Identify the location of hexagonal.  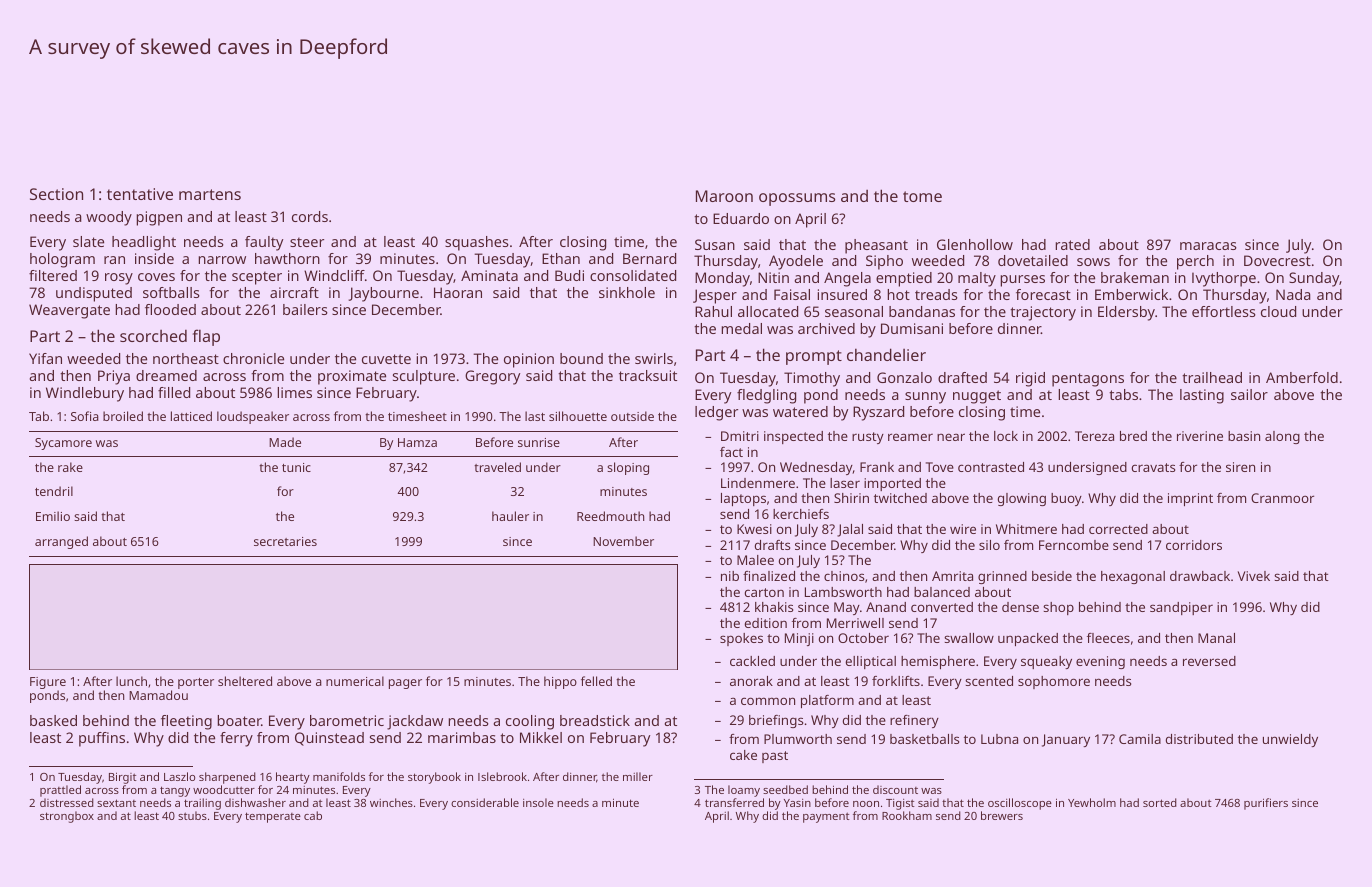
(1133, 577).
